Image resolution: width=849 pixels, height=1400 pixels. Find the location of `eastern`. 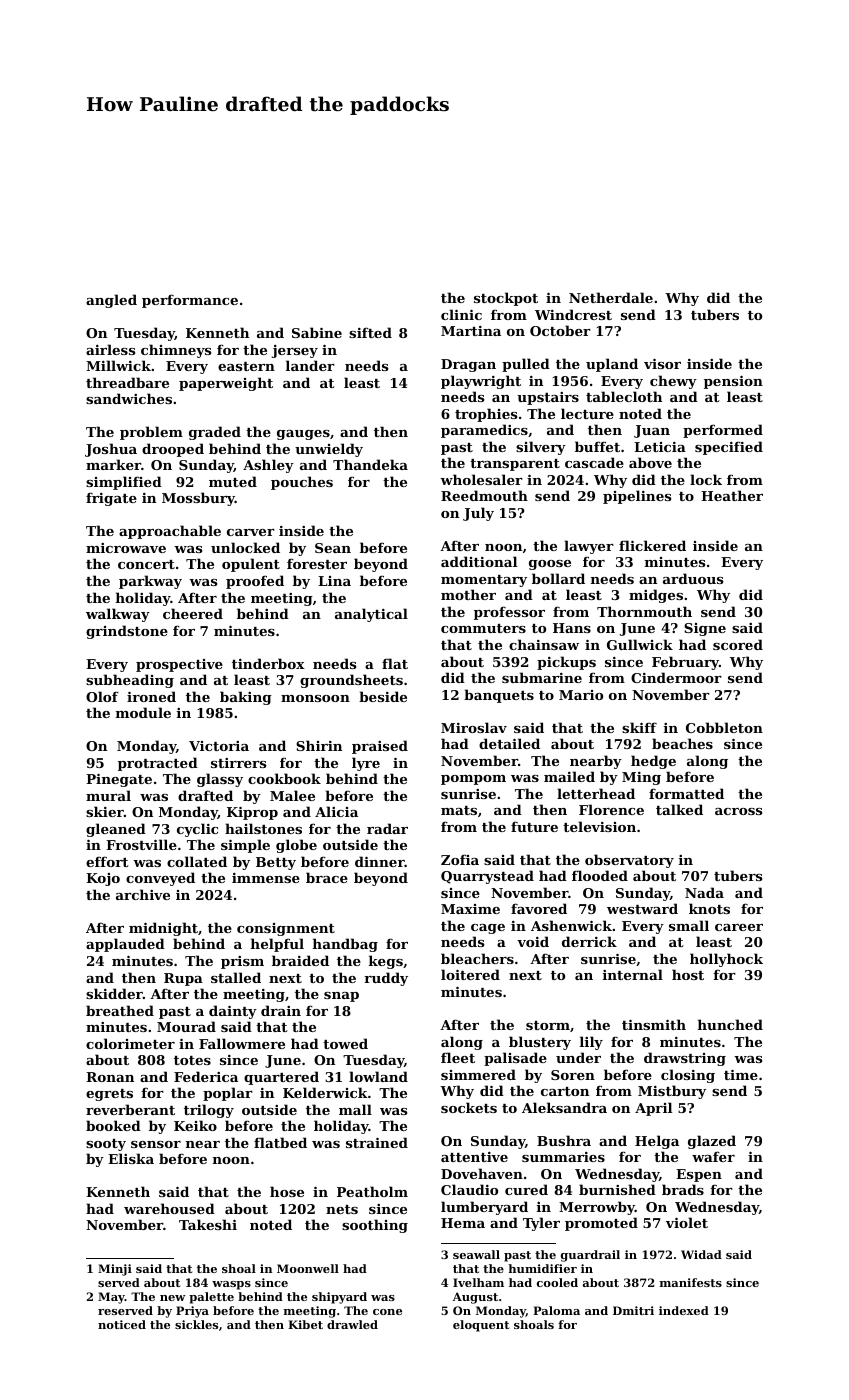

eastern is located at coordinates (246, 366).
